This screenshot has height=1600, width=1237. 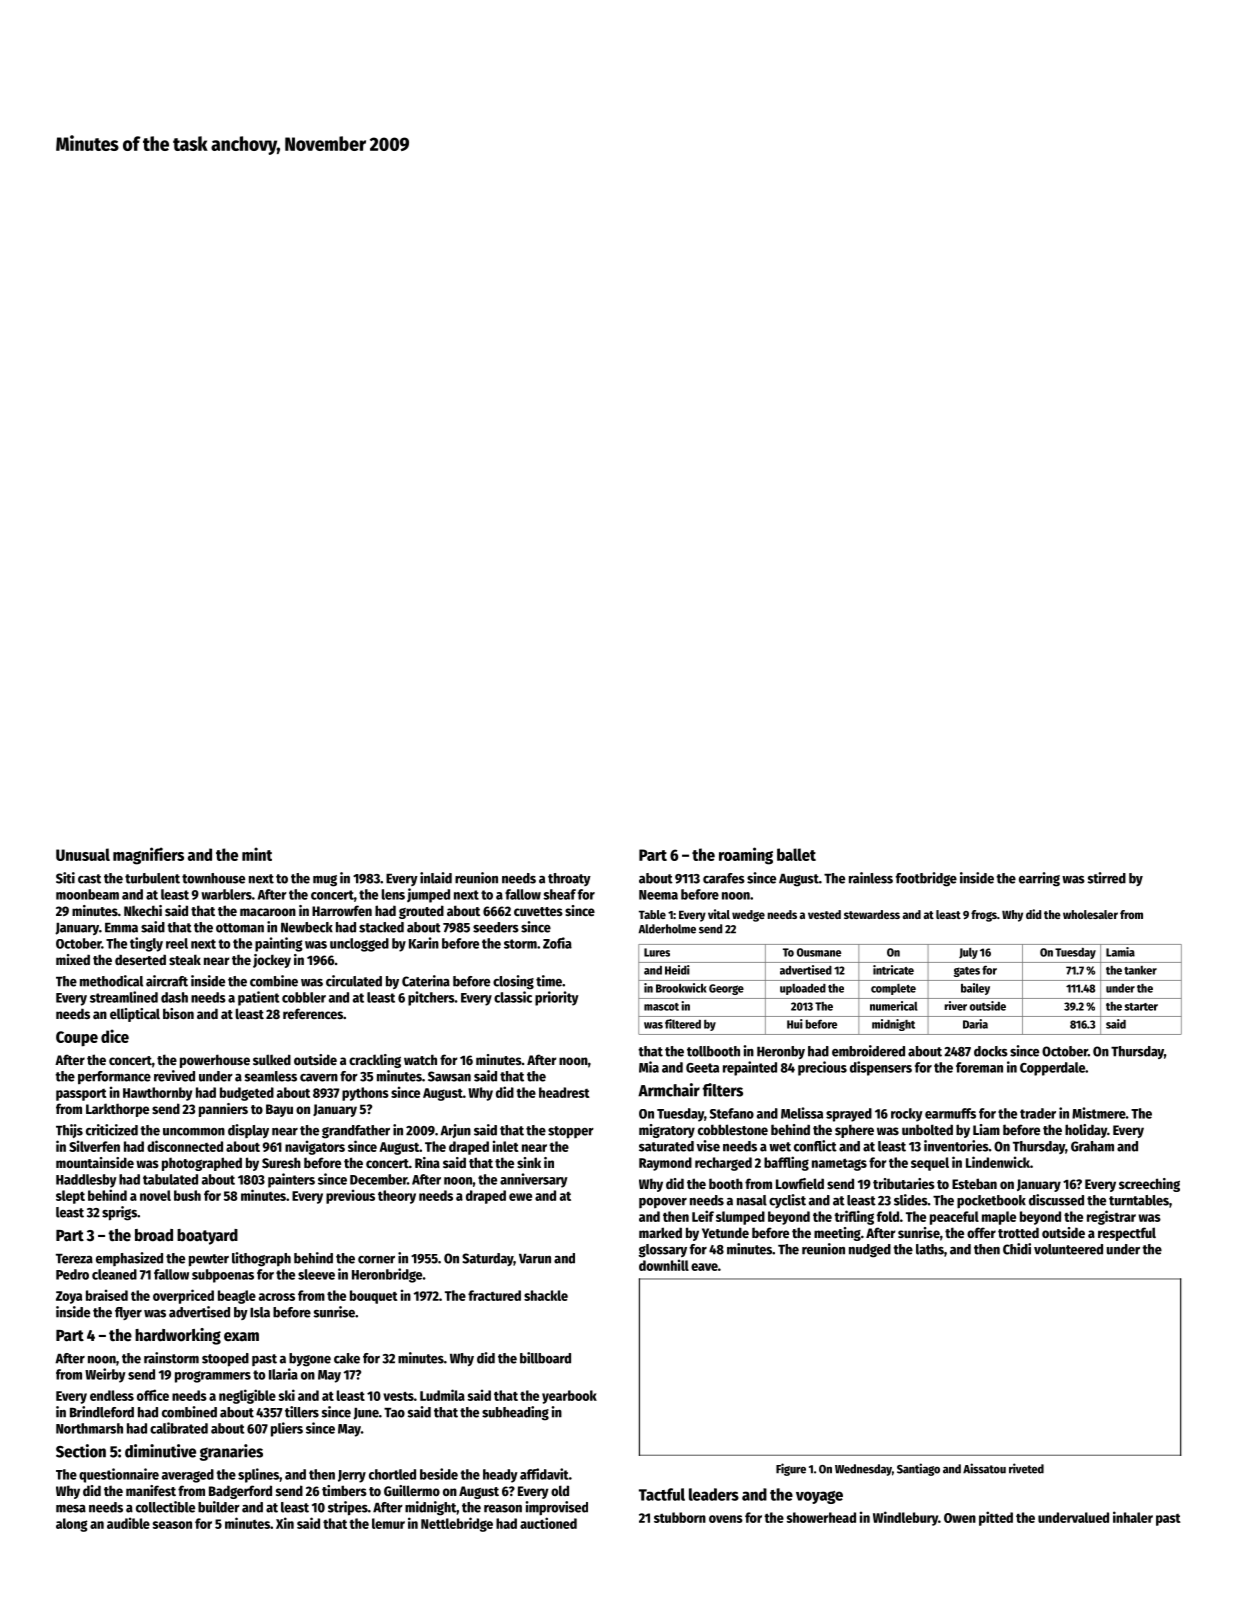 What do you see at coordinates (907, 1115) in the screenshot?
I see `rocky` at bounding box center [907, 1115].
